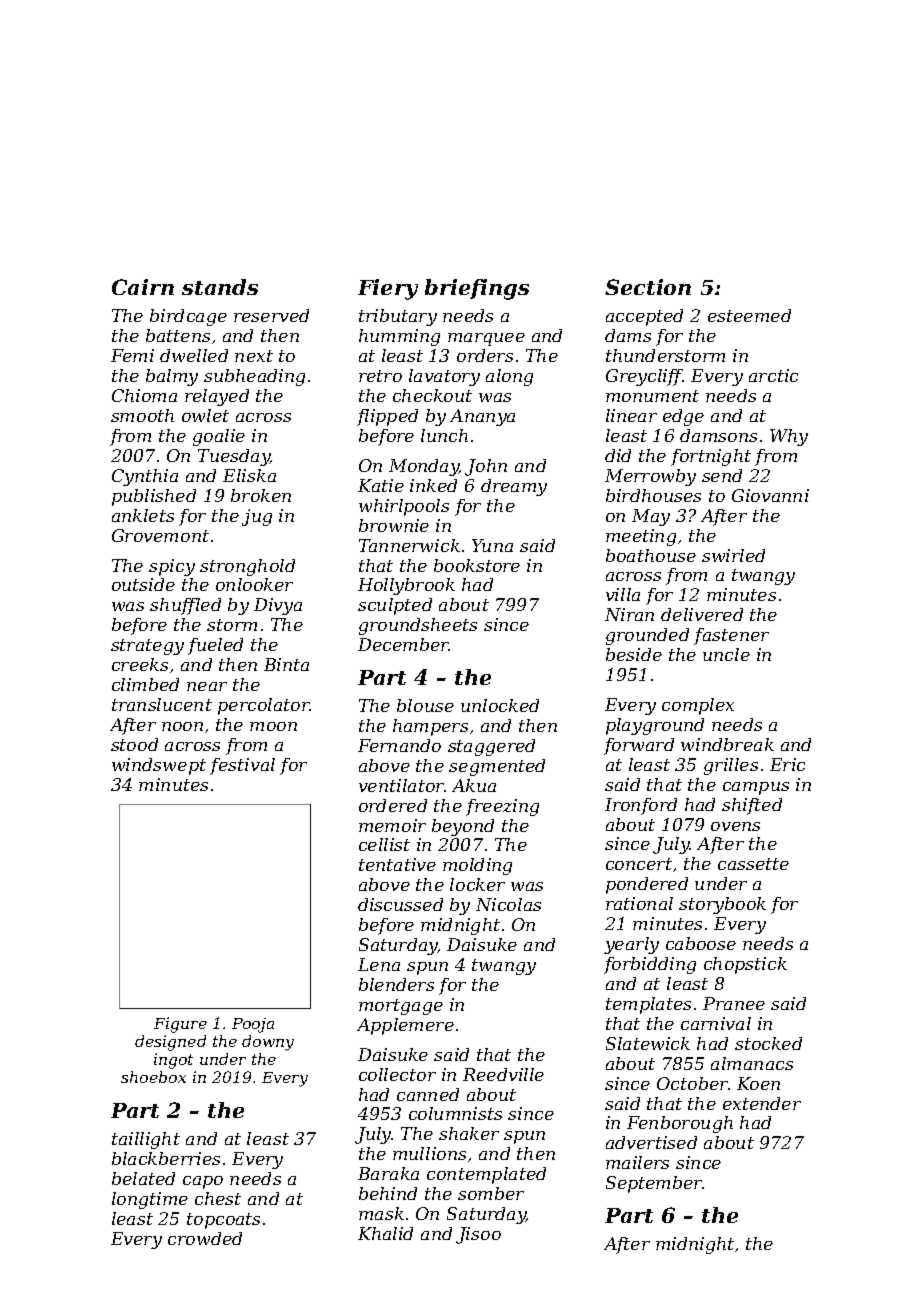 The image size is (924, 1308). What do you see at coordinates (478, 1235) in the screenshot?
I see `Jisoo` at bounding box center [478, 1235].
